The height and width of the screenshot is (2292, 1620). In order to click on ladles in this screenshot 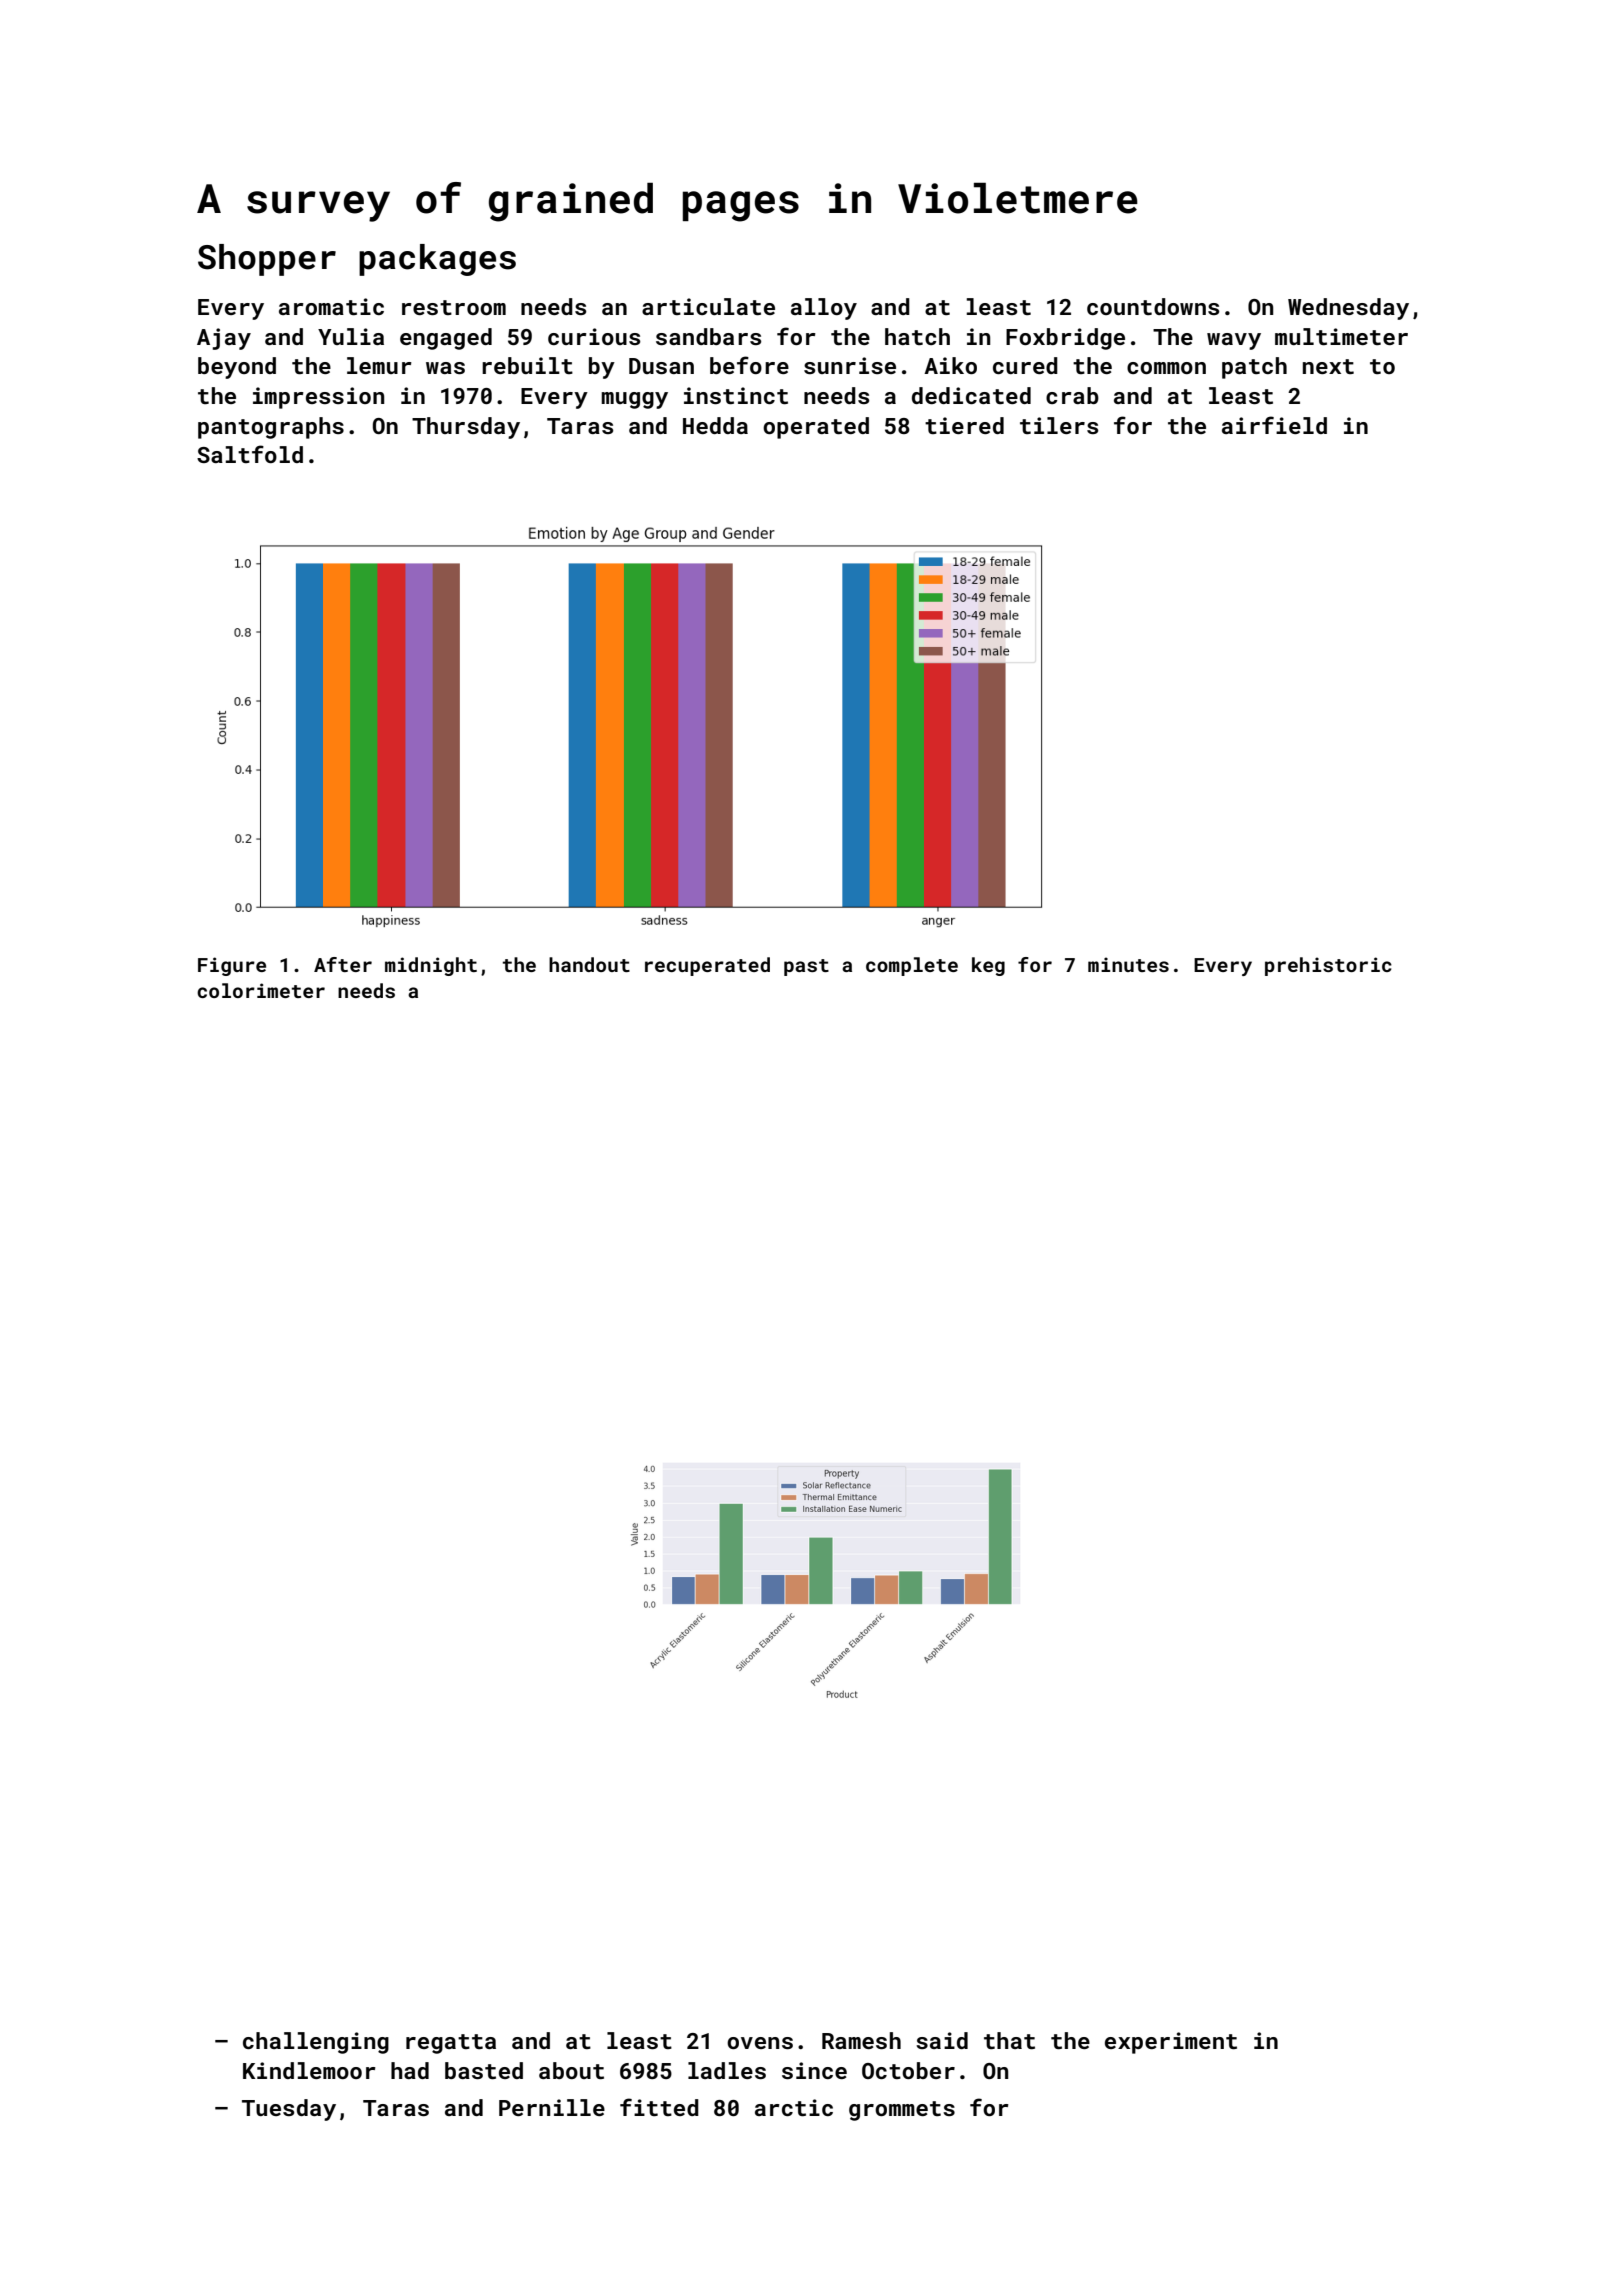, I will do `click(727, 2070)`.
